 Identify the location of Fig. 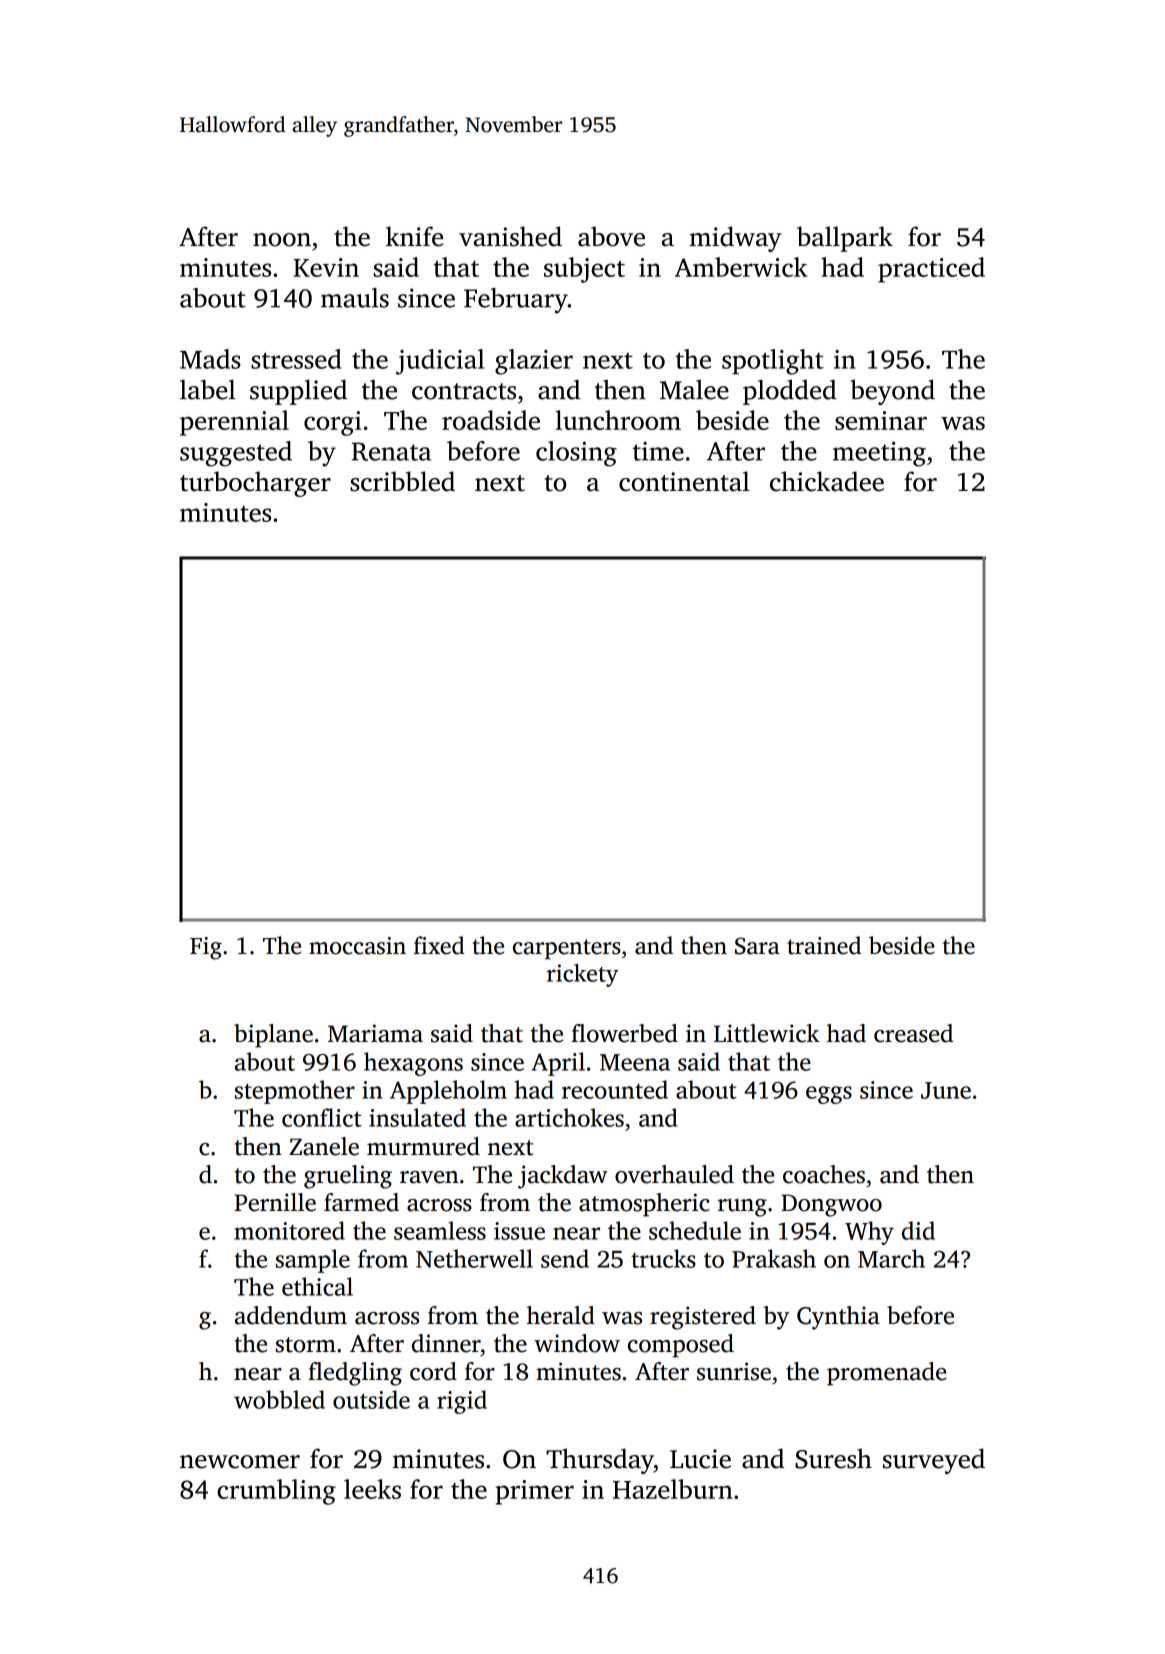
(206, 948).
